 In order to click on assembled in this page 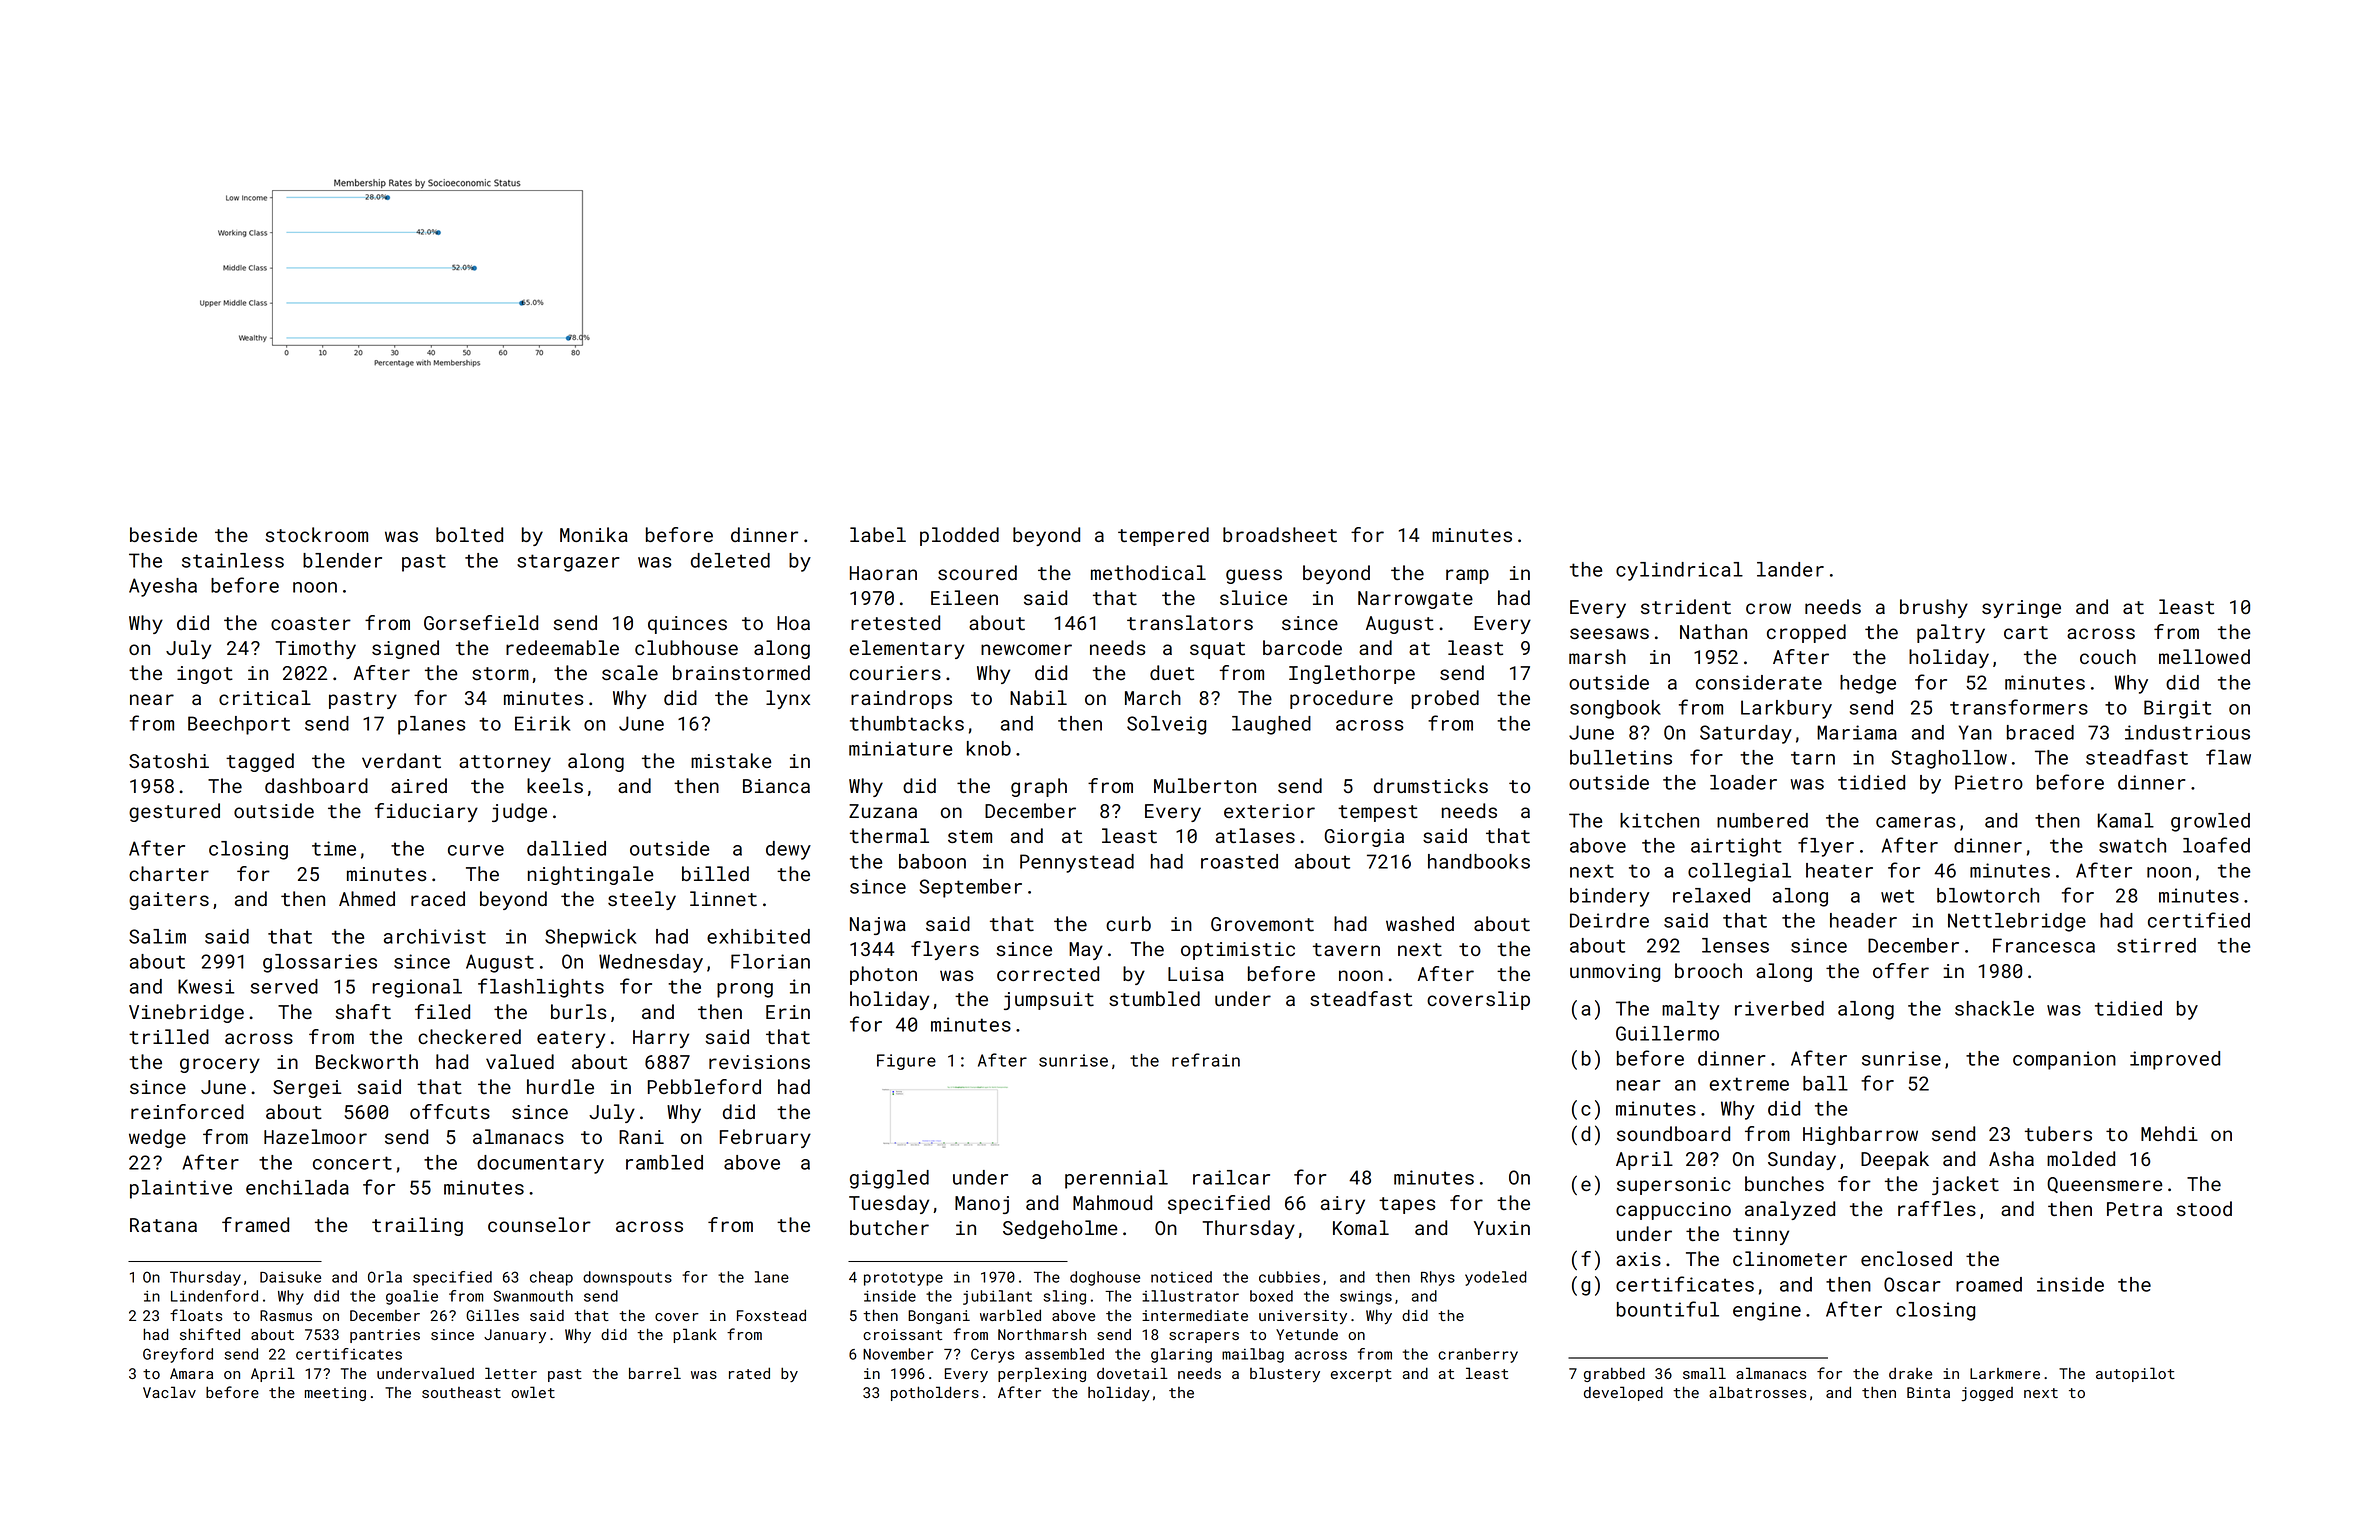, I will do `click(1064, 1354)`.
